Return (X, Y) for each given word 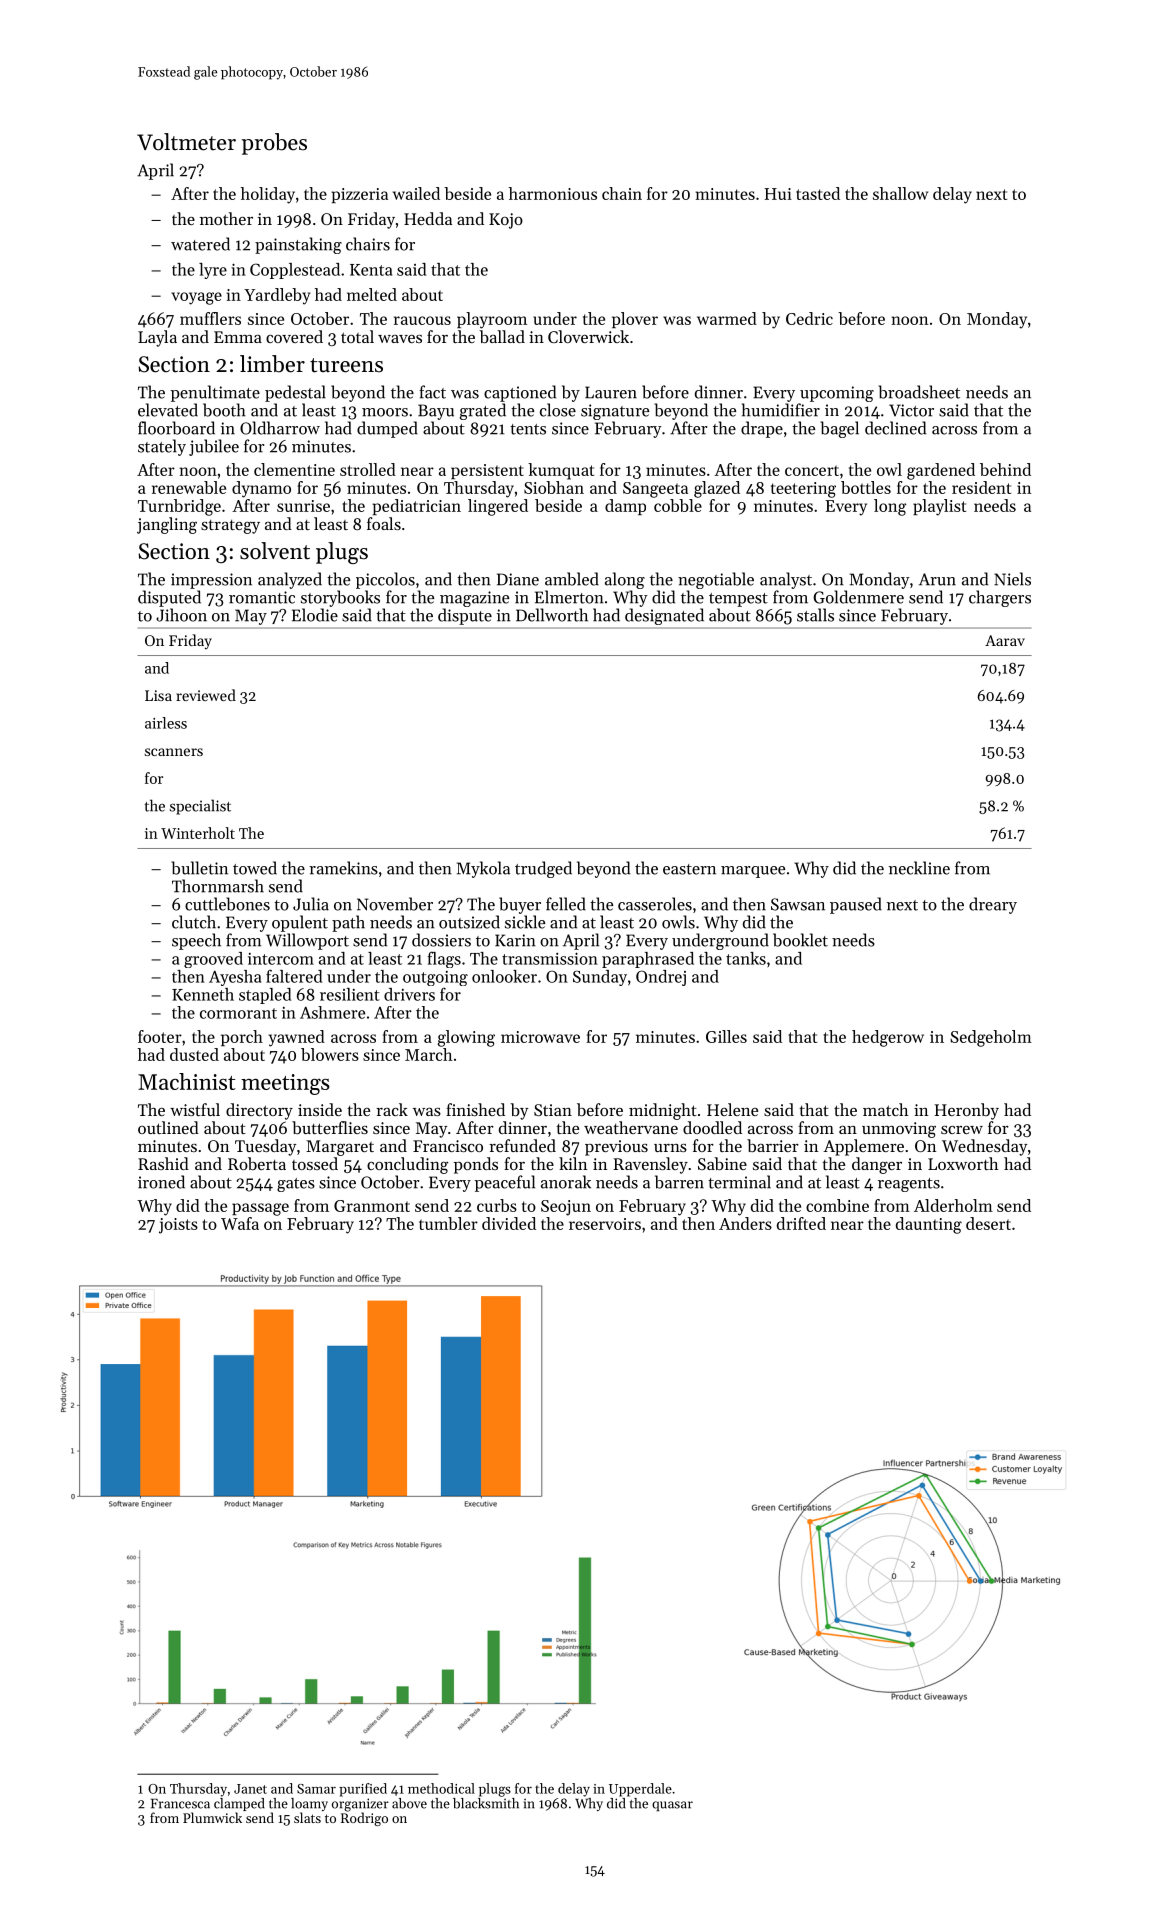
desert (988, 1223)
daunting (929, 1225)
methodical (441, 1788)
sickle (525, 922)
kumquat (561, 471)
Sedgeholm (991, 1038)
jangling (167, 525)
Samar (316, 1789)
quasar (672, 1806)
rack (392, 1109)
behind (1005, 469)
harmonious (553, 193)
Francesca (180, 1804)
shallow (900, 193)
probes (274, 144)
